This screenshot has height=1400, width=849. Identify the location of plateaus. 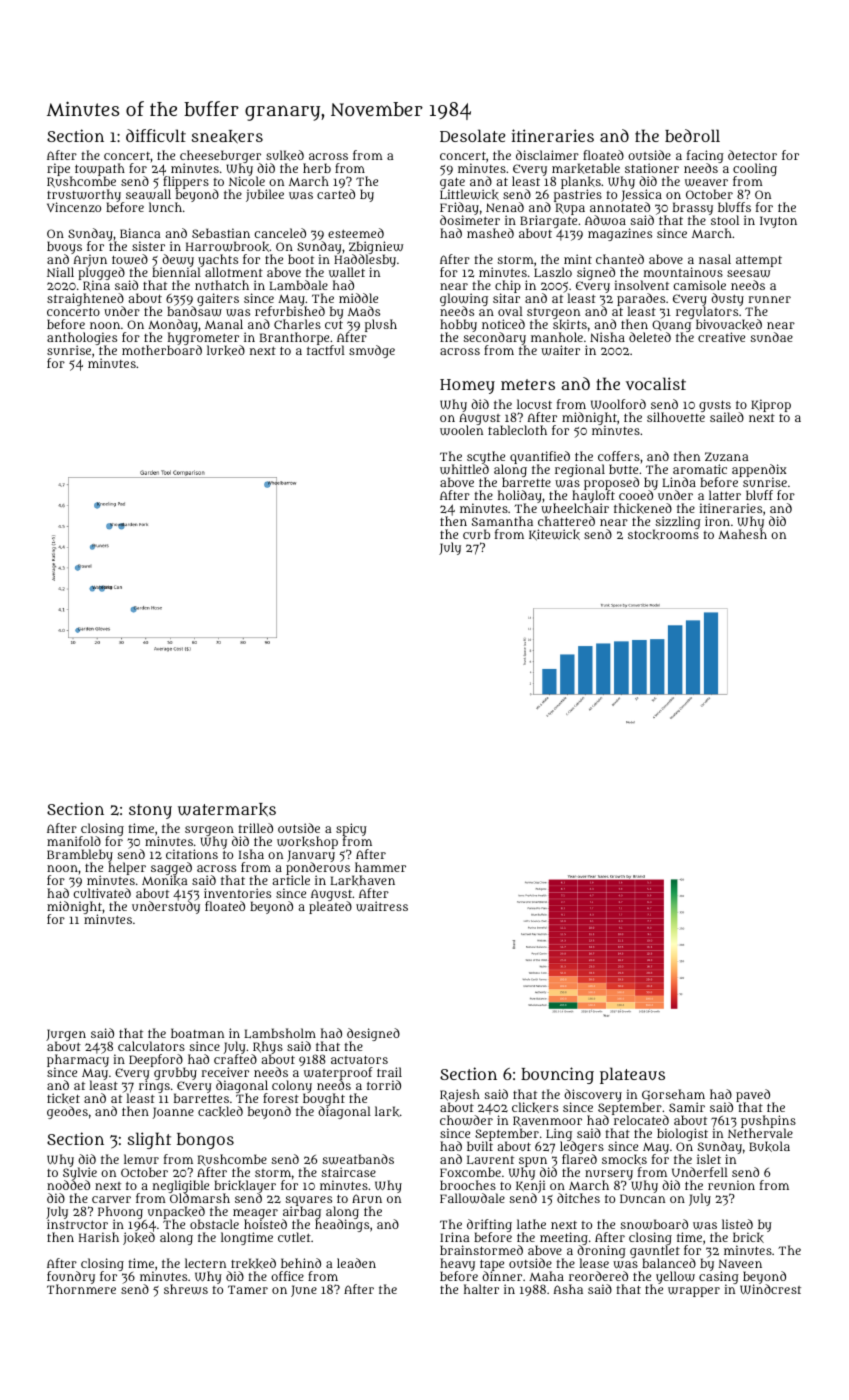
(632, 1075).
